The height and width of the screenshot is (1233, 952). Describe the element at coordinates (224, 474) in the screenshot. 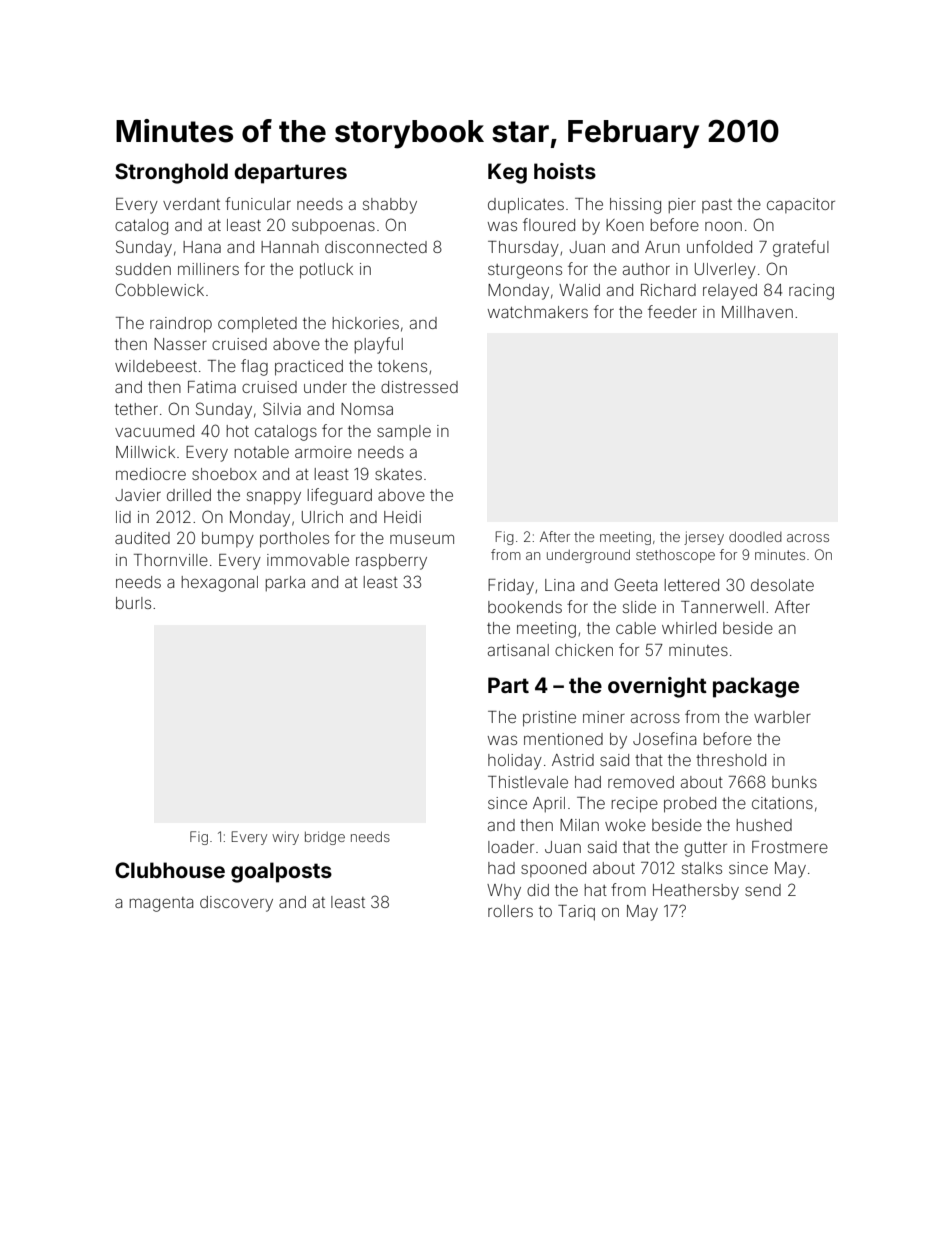

I see `shoebox` at that location.
